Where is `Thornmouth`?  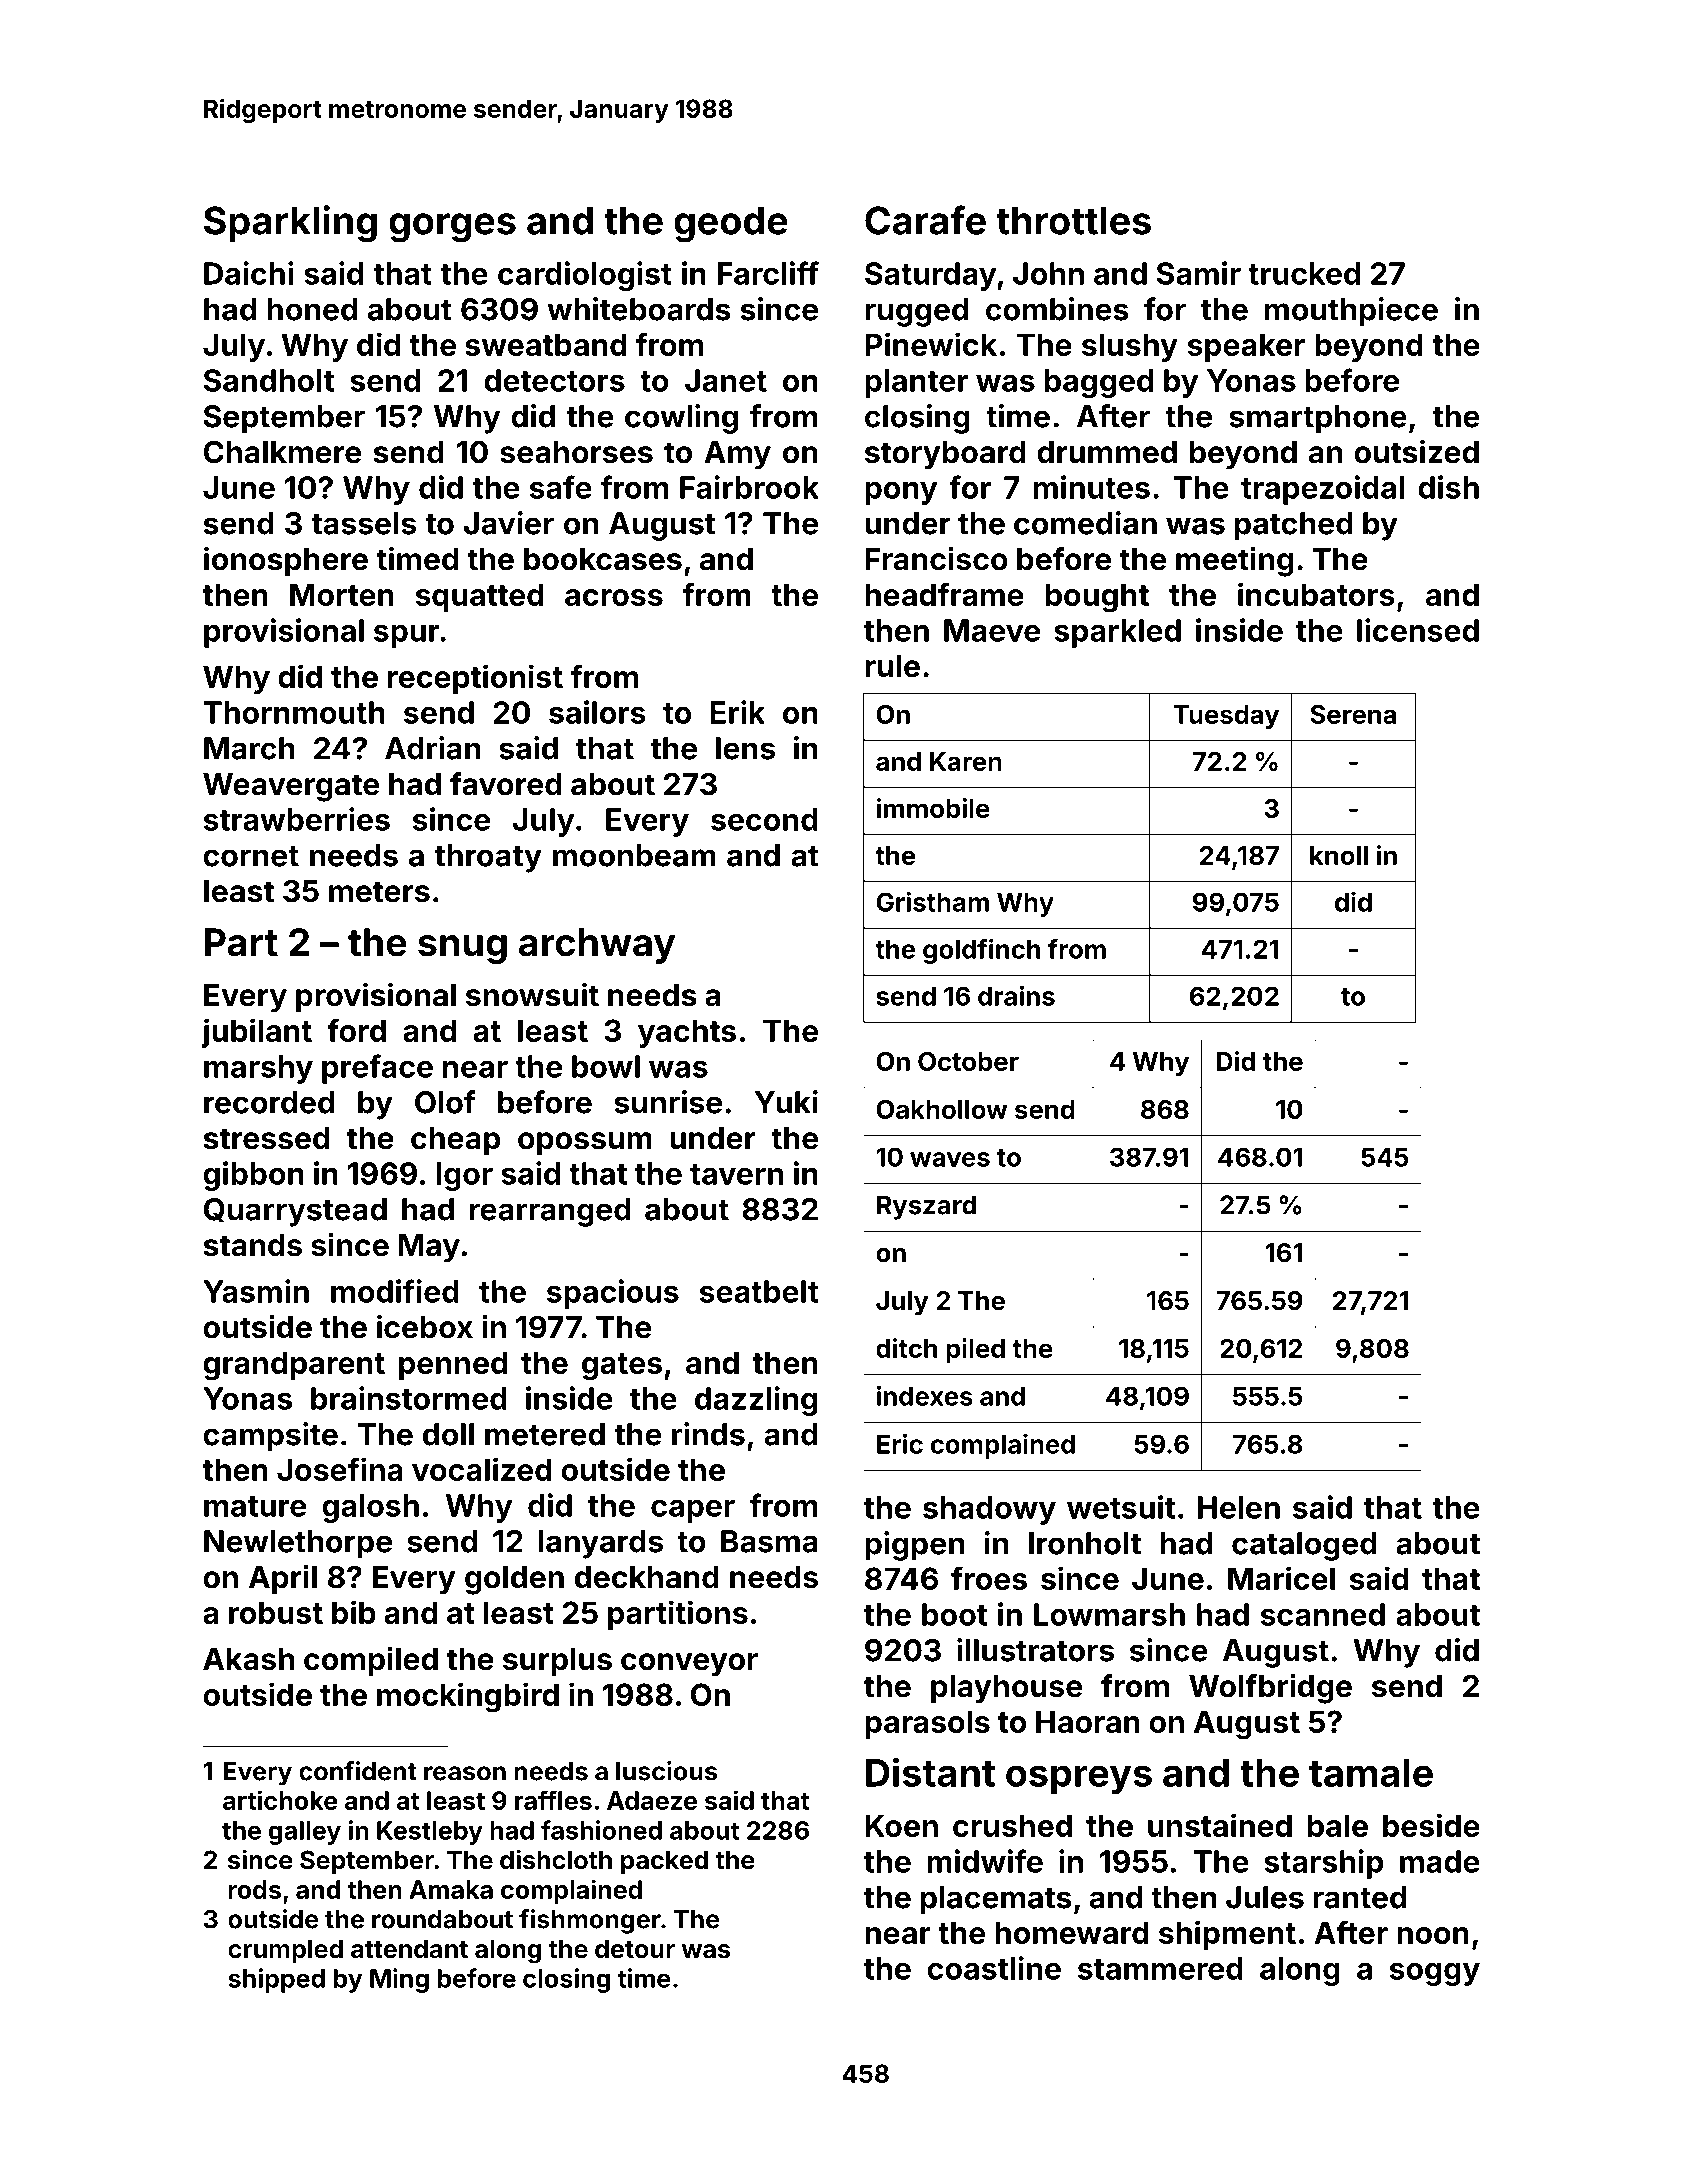 Thornmouth is located at coordinates (294, 712).
